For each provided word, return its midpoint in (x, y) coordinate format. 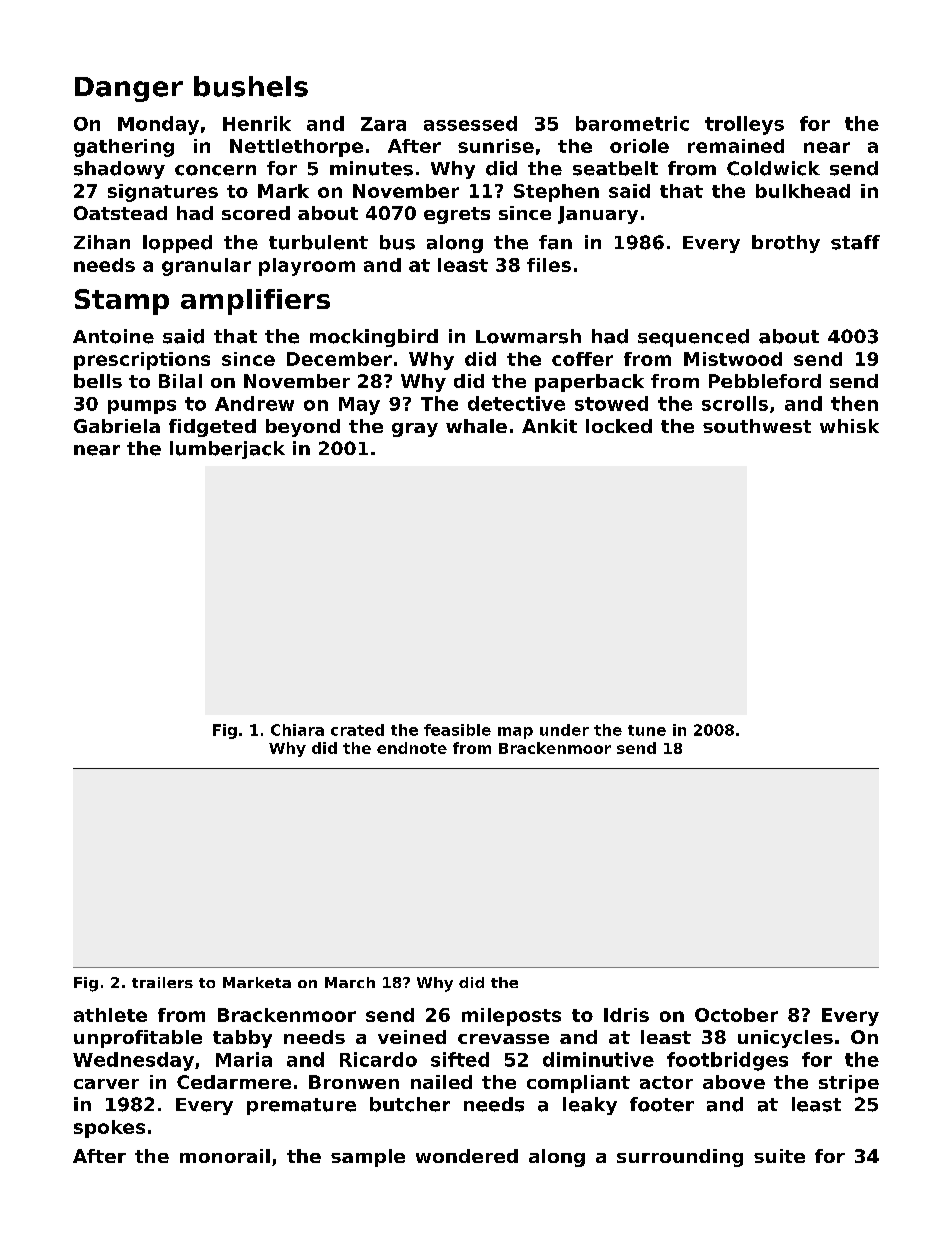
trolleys (744, 125)
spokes (109, 1129)
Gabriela (117, 426)
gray (415, 430)
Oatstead (120, 213)
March (350, 982)
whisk (849, 426)
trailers (162, 982)
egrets (457, 215)
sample (368, 1158)
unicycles (785, 1039)
